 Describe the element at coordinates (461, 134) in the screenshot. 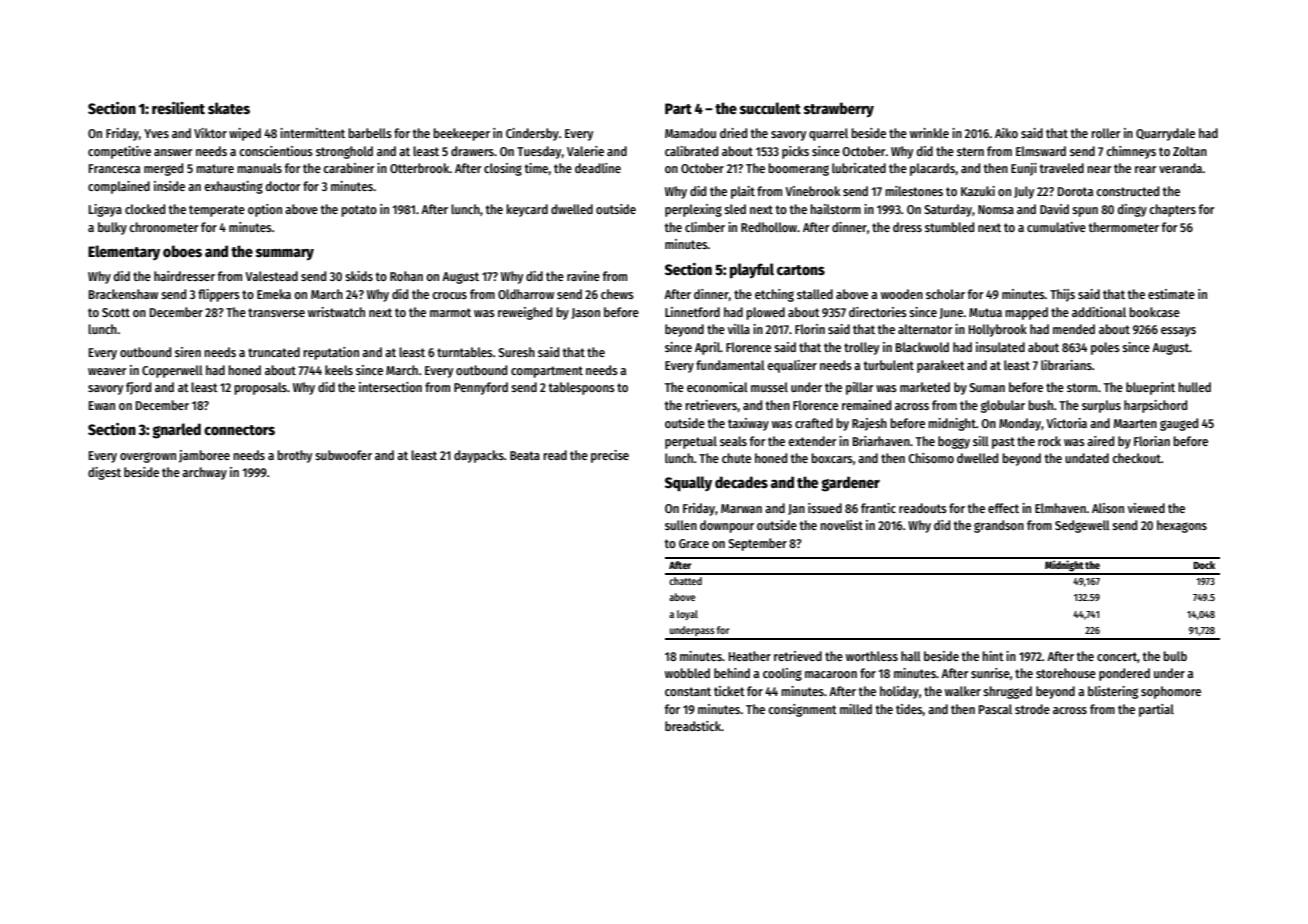

I see `beekeeper` at that location.
